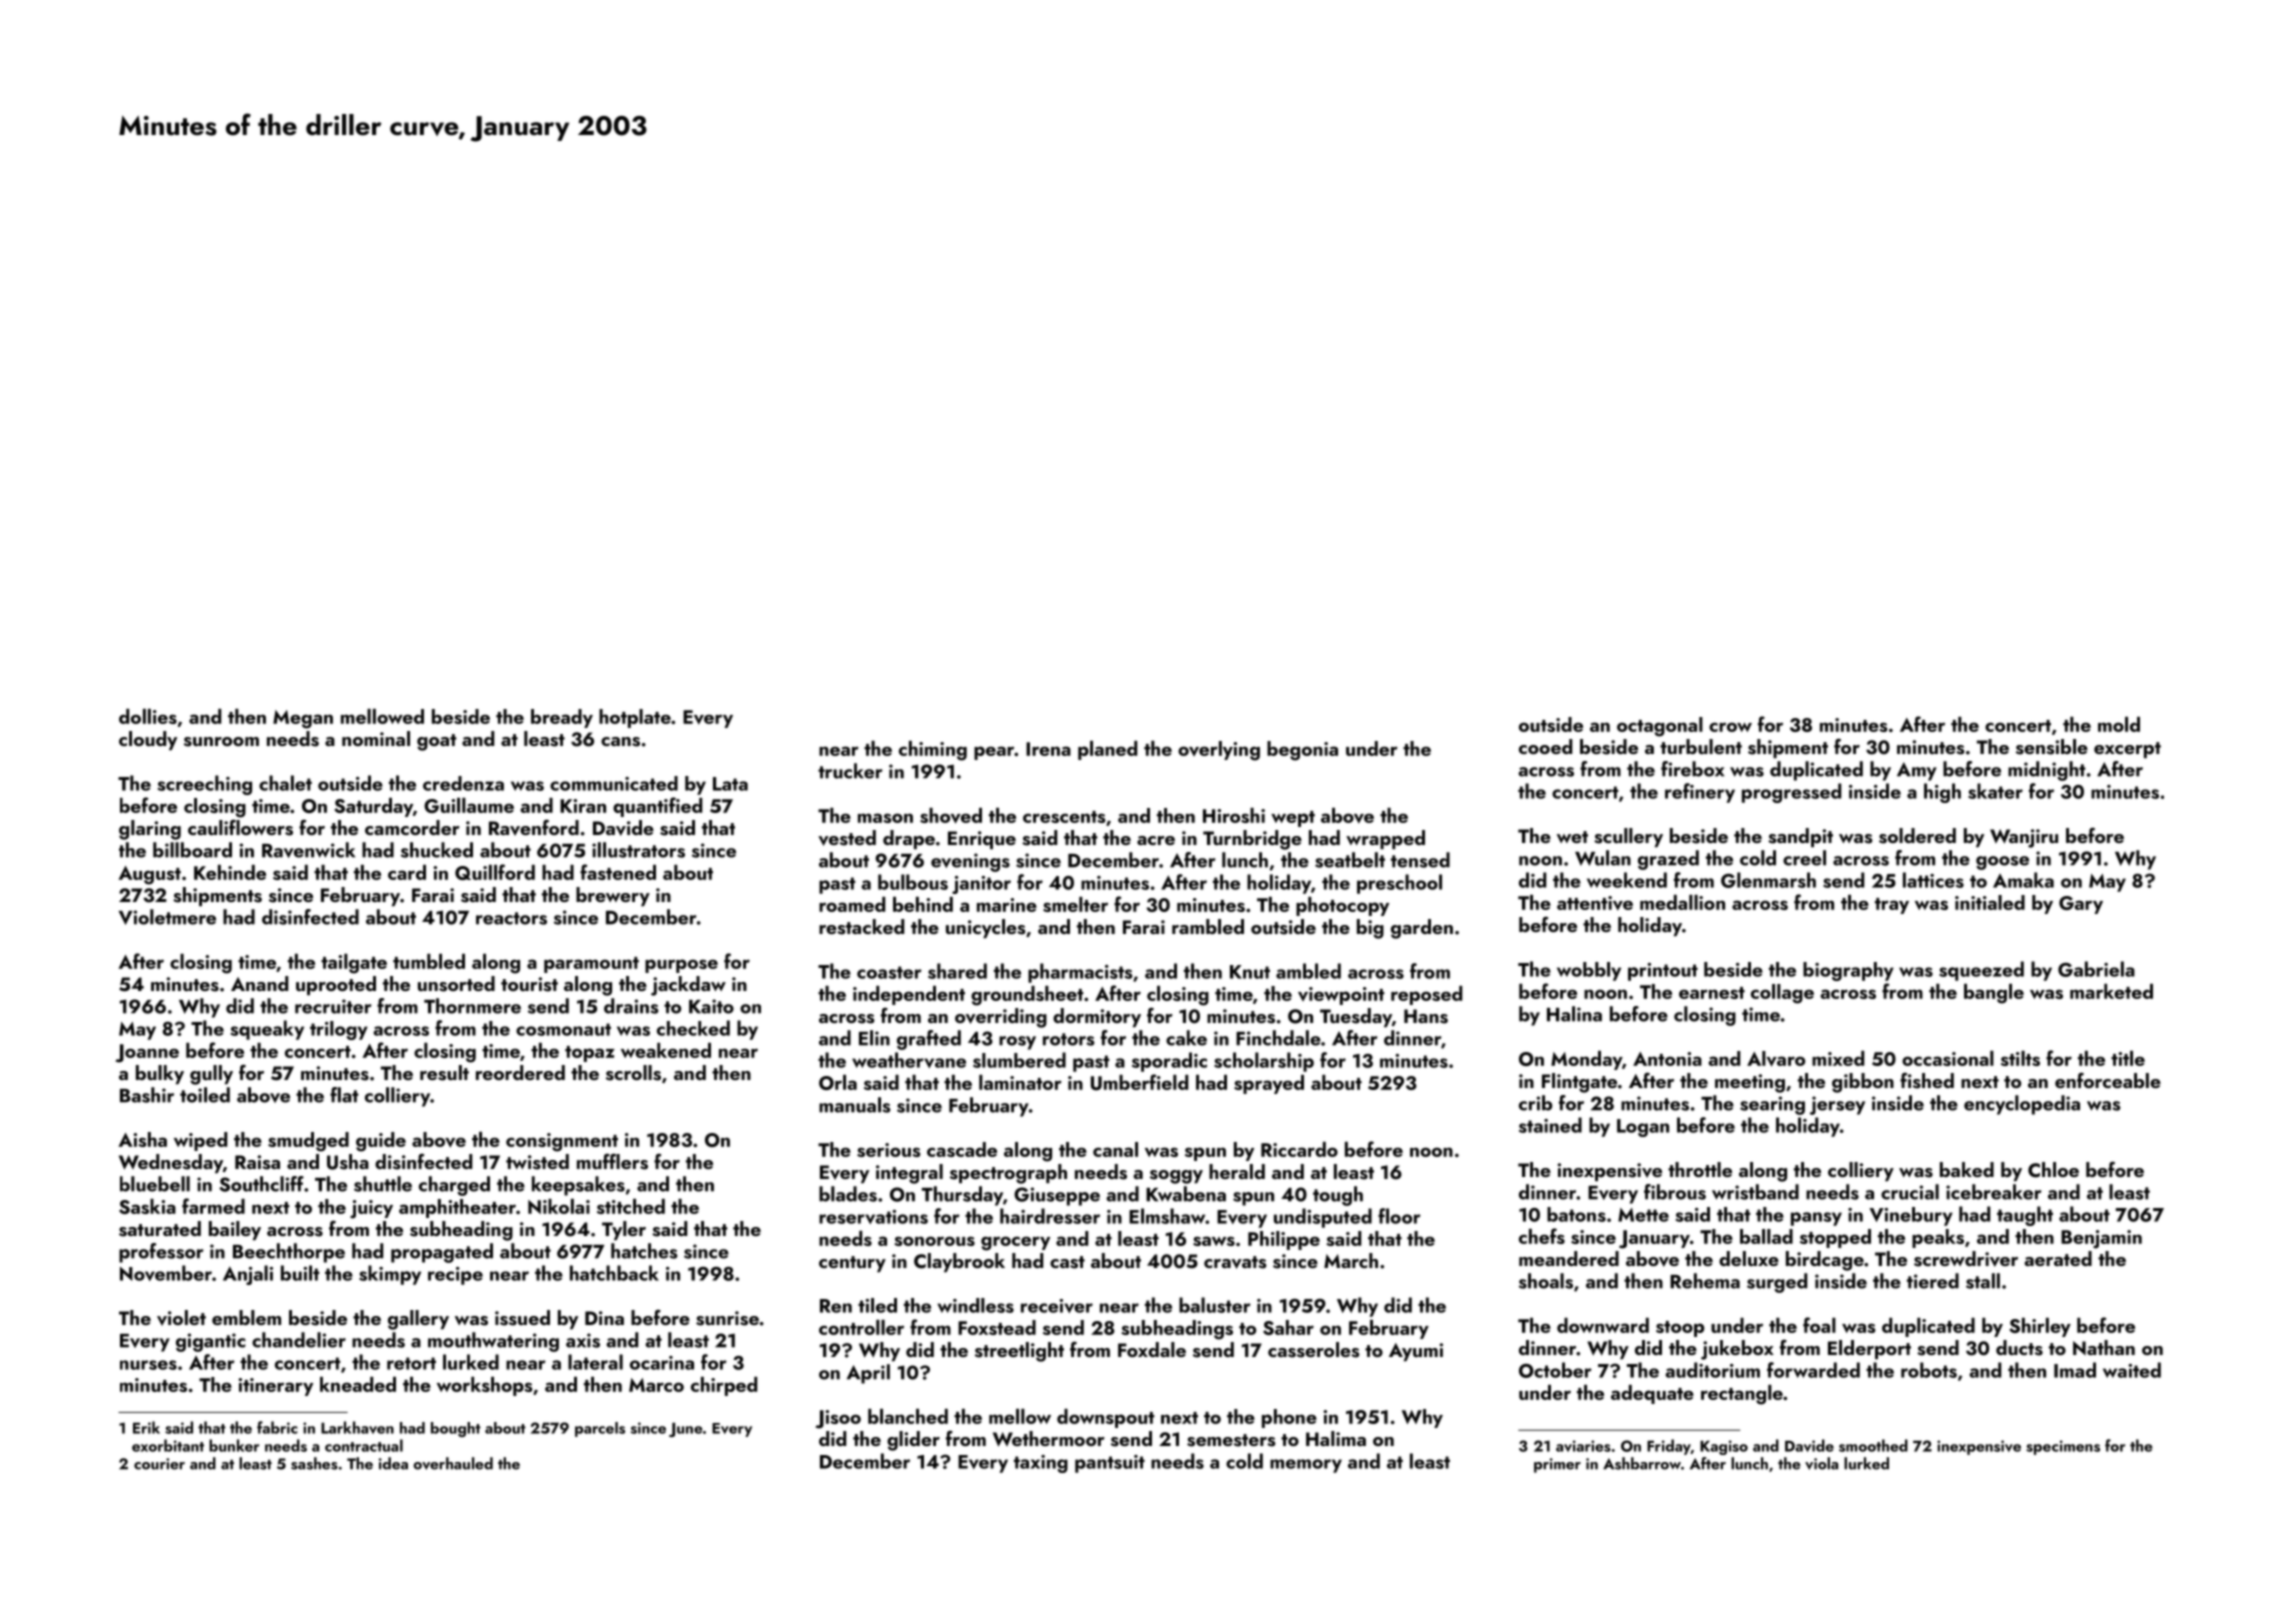 The image size is (2285, 1616). I want to click on Umberfield, so click(1139, 1082).
